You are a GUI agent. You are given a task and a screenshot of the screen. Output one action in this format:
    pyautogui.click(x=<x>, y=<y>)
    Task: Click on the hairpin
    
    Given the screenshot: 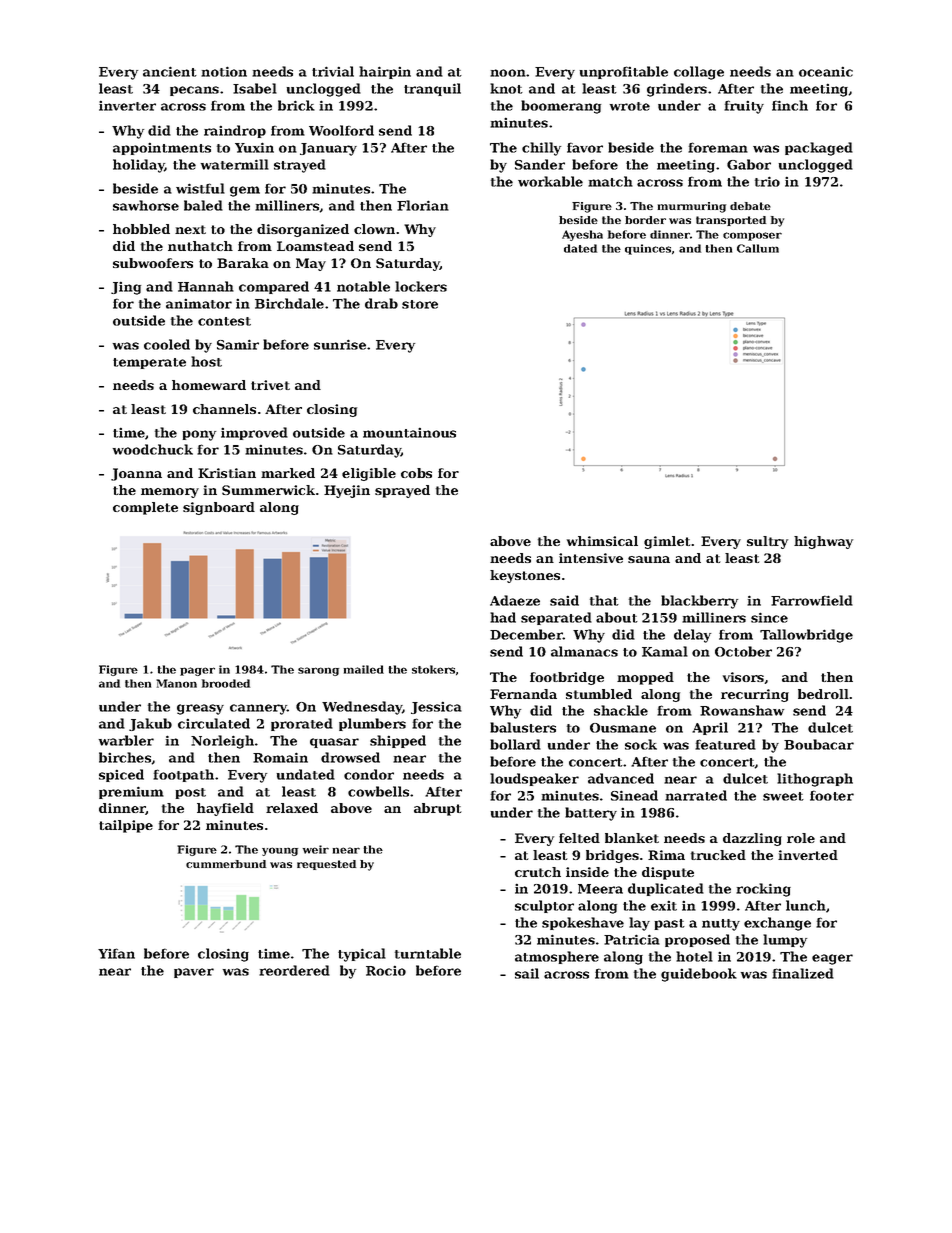 What is the action you would take?
    pyautogui.click(x=385, y=72)
